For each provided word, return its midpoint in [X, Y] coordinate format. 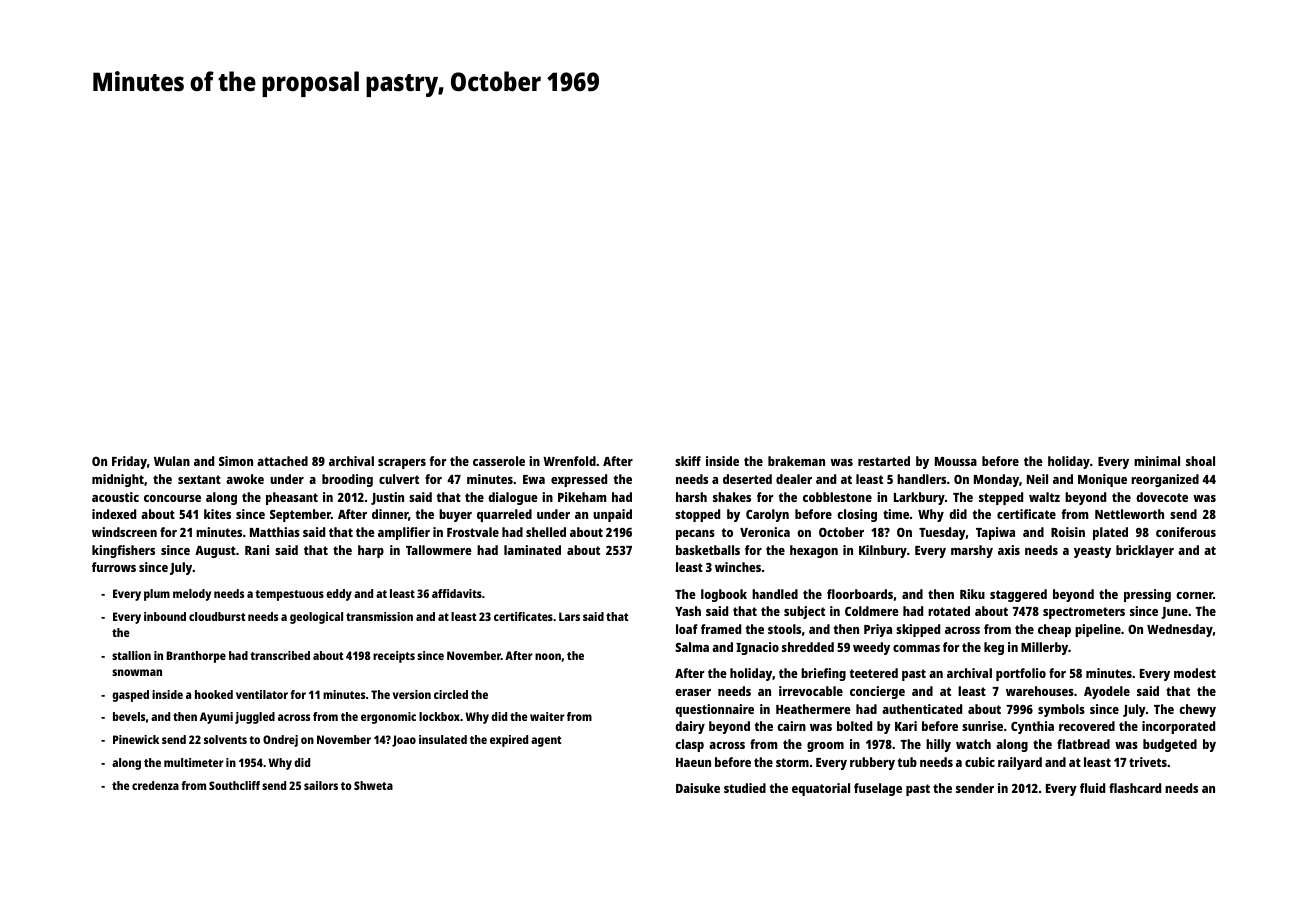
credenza [155, 785]
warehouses [1040, 691]
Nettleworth [1129, 514]
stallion [131, 655]
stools [784, 629]
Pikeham [582, 497]
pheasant [292, 498]
